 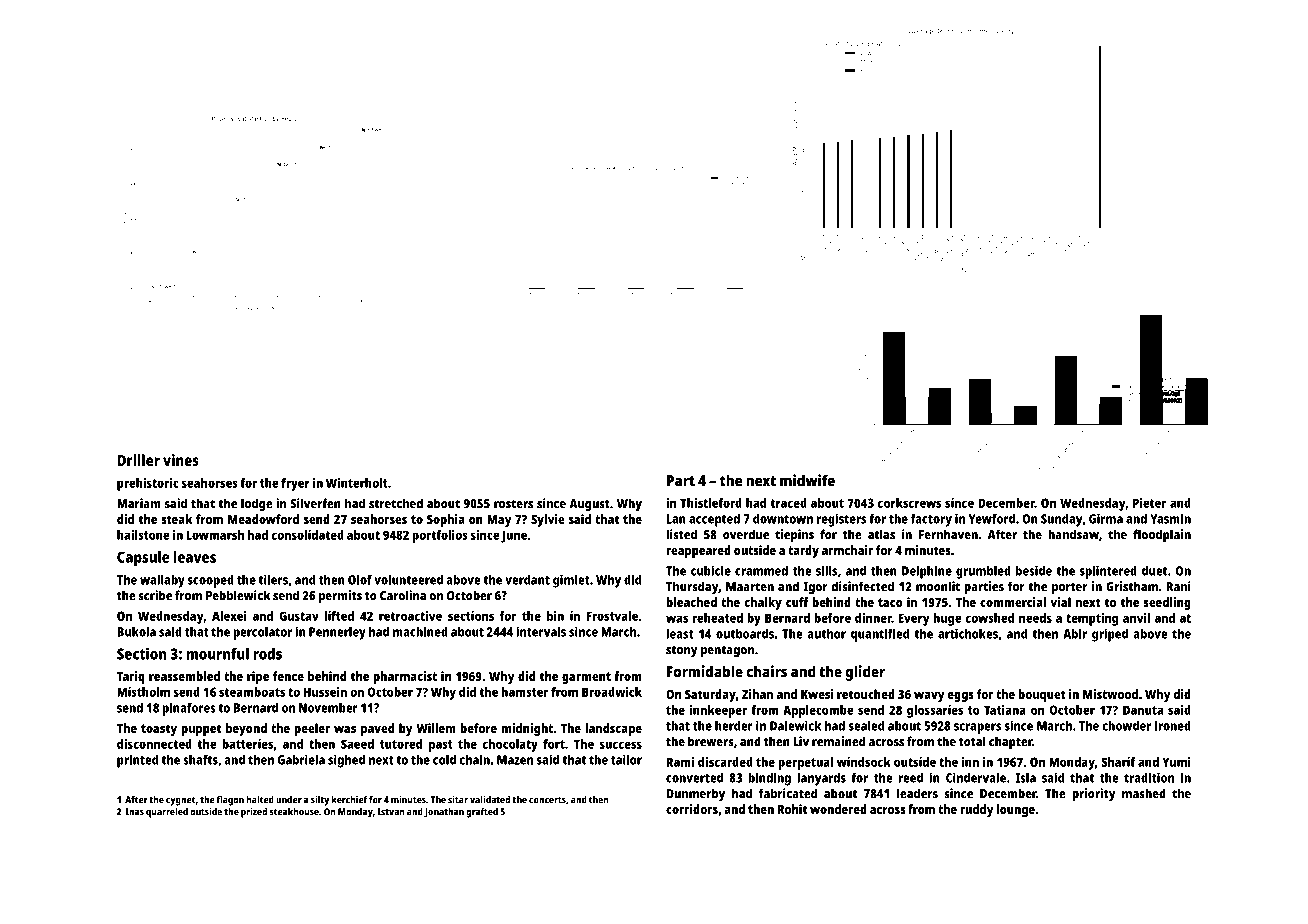 I want to click on Inas, so click(x=134, y=812).
